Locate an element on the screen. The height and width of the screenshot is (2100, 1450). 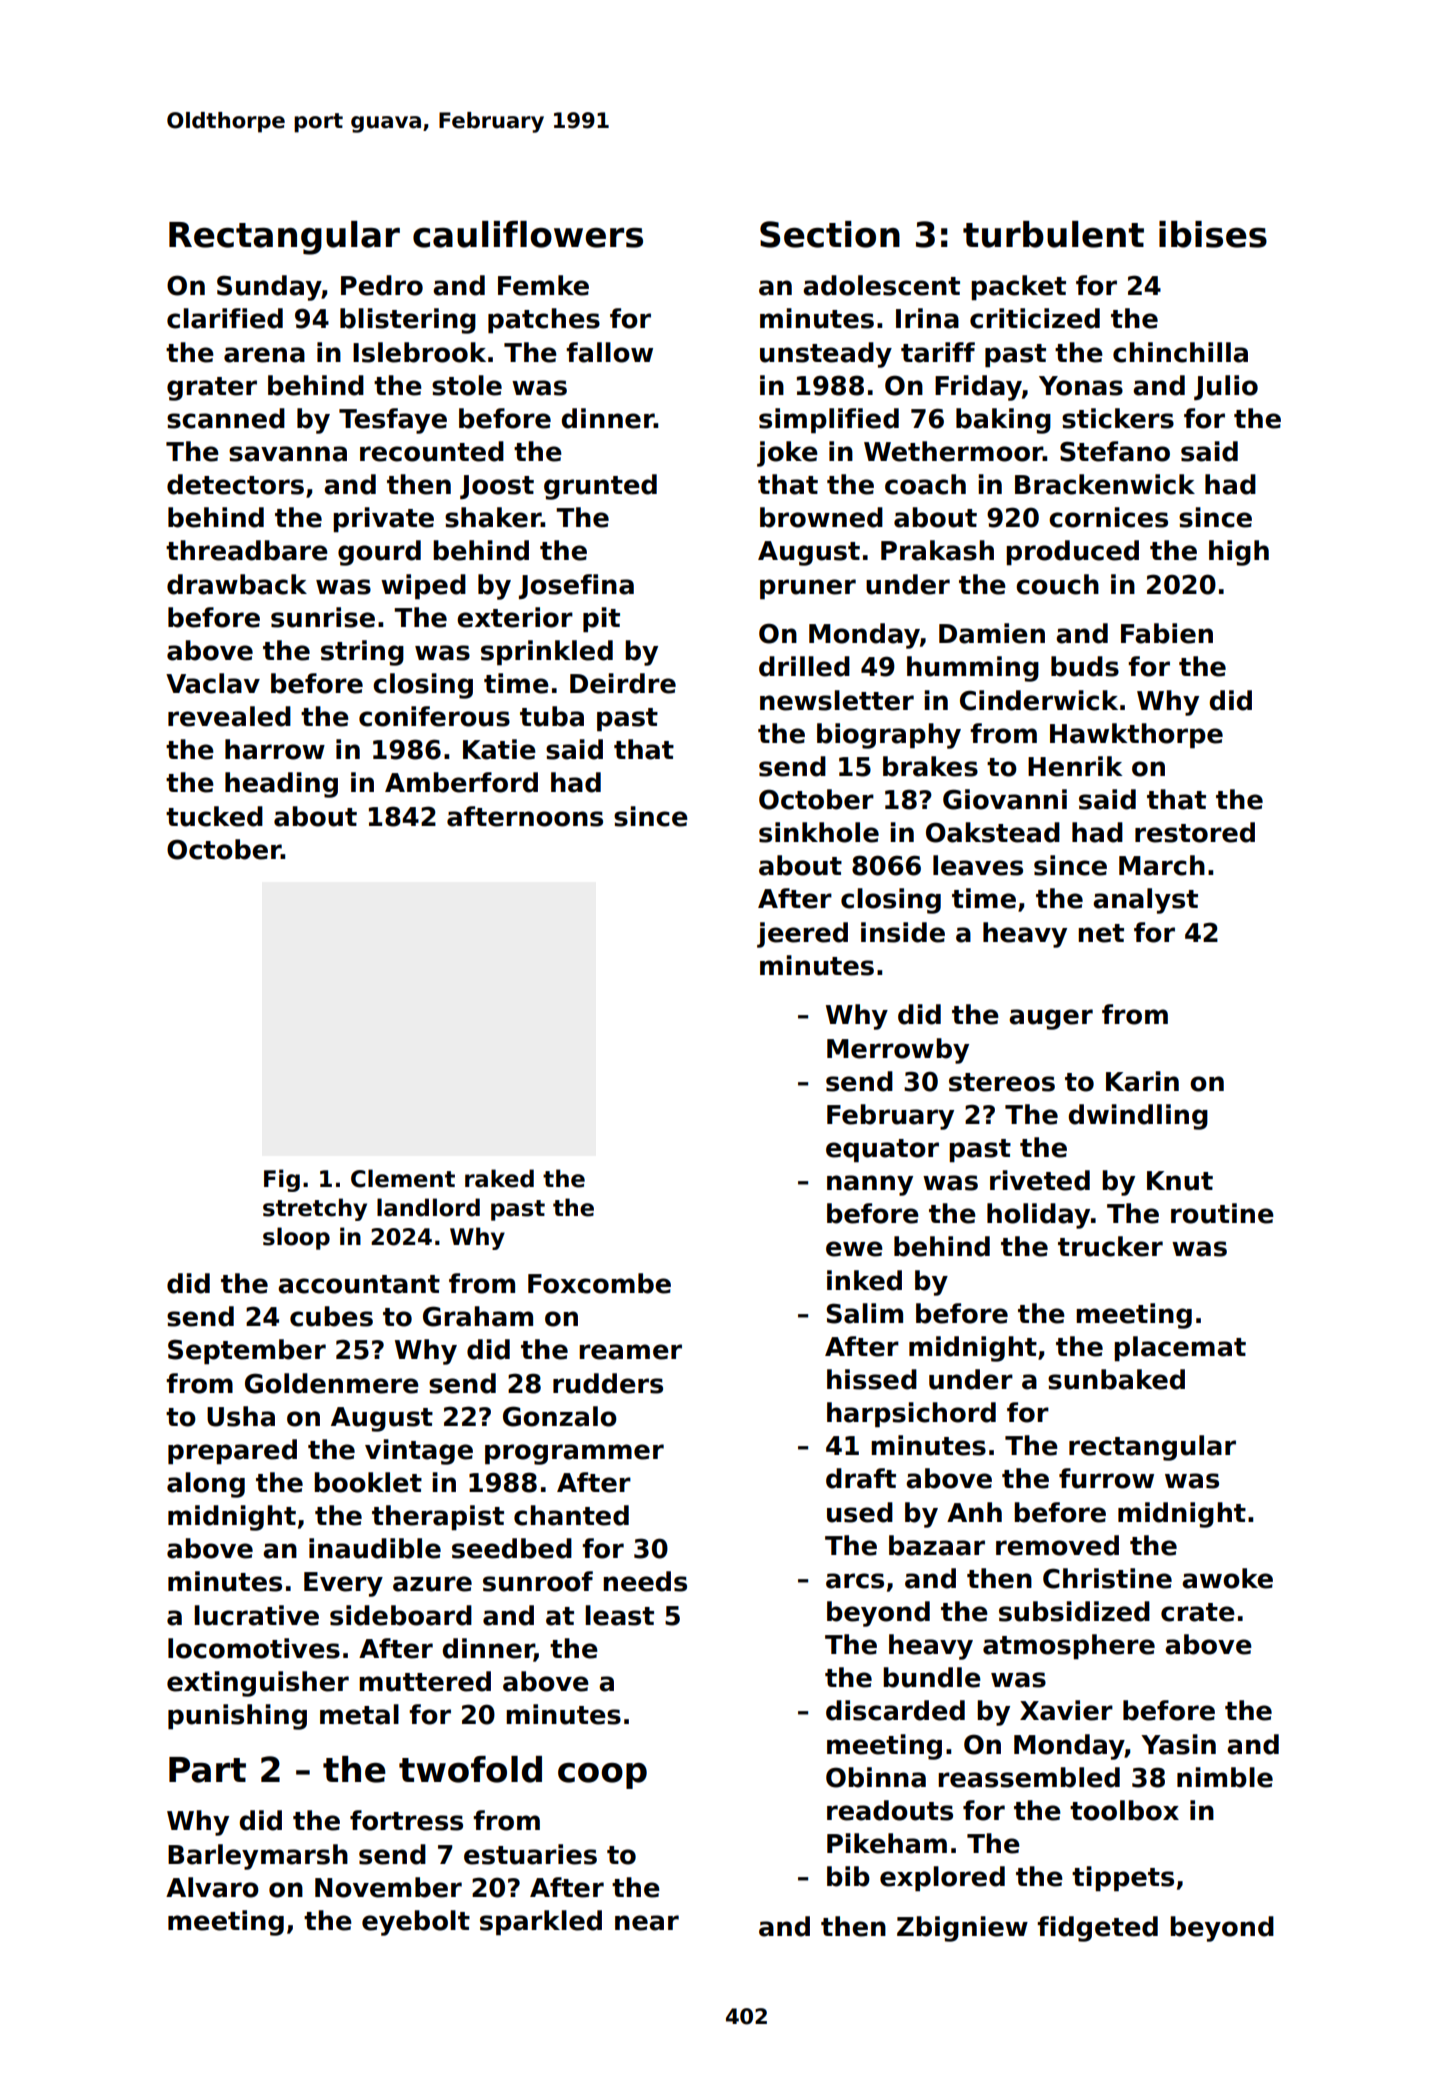
jeered is located at coordinates (802, 935).
